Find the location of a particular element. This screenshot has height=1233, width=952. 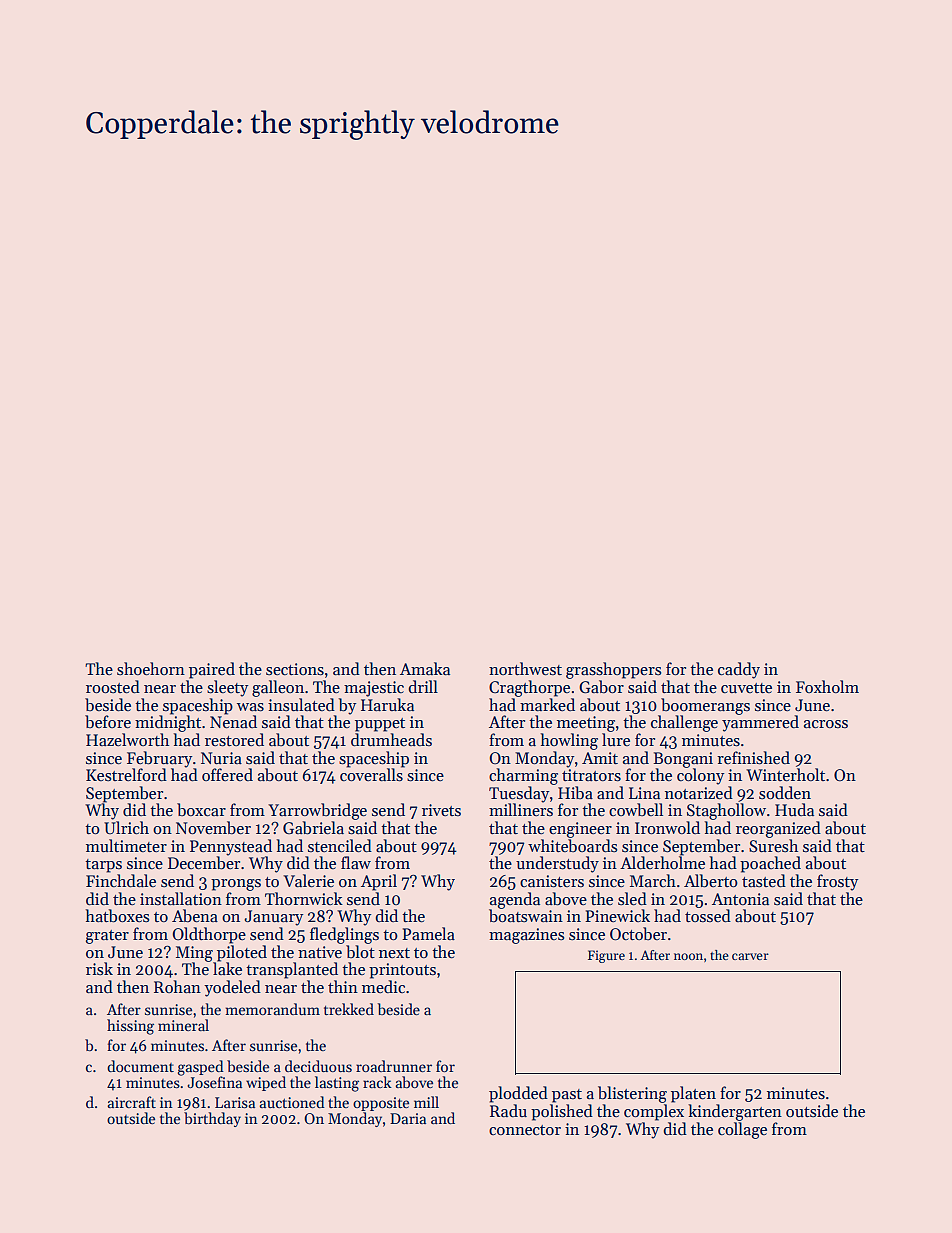

Hiba is located at coordinates (575, 793).
